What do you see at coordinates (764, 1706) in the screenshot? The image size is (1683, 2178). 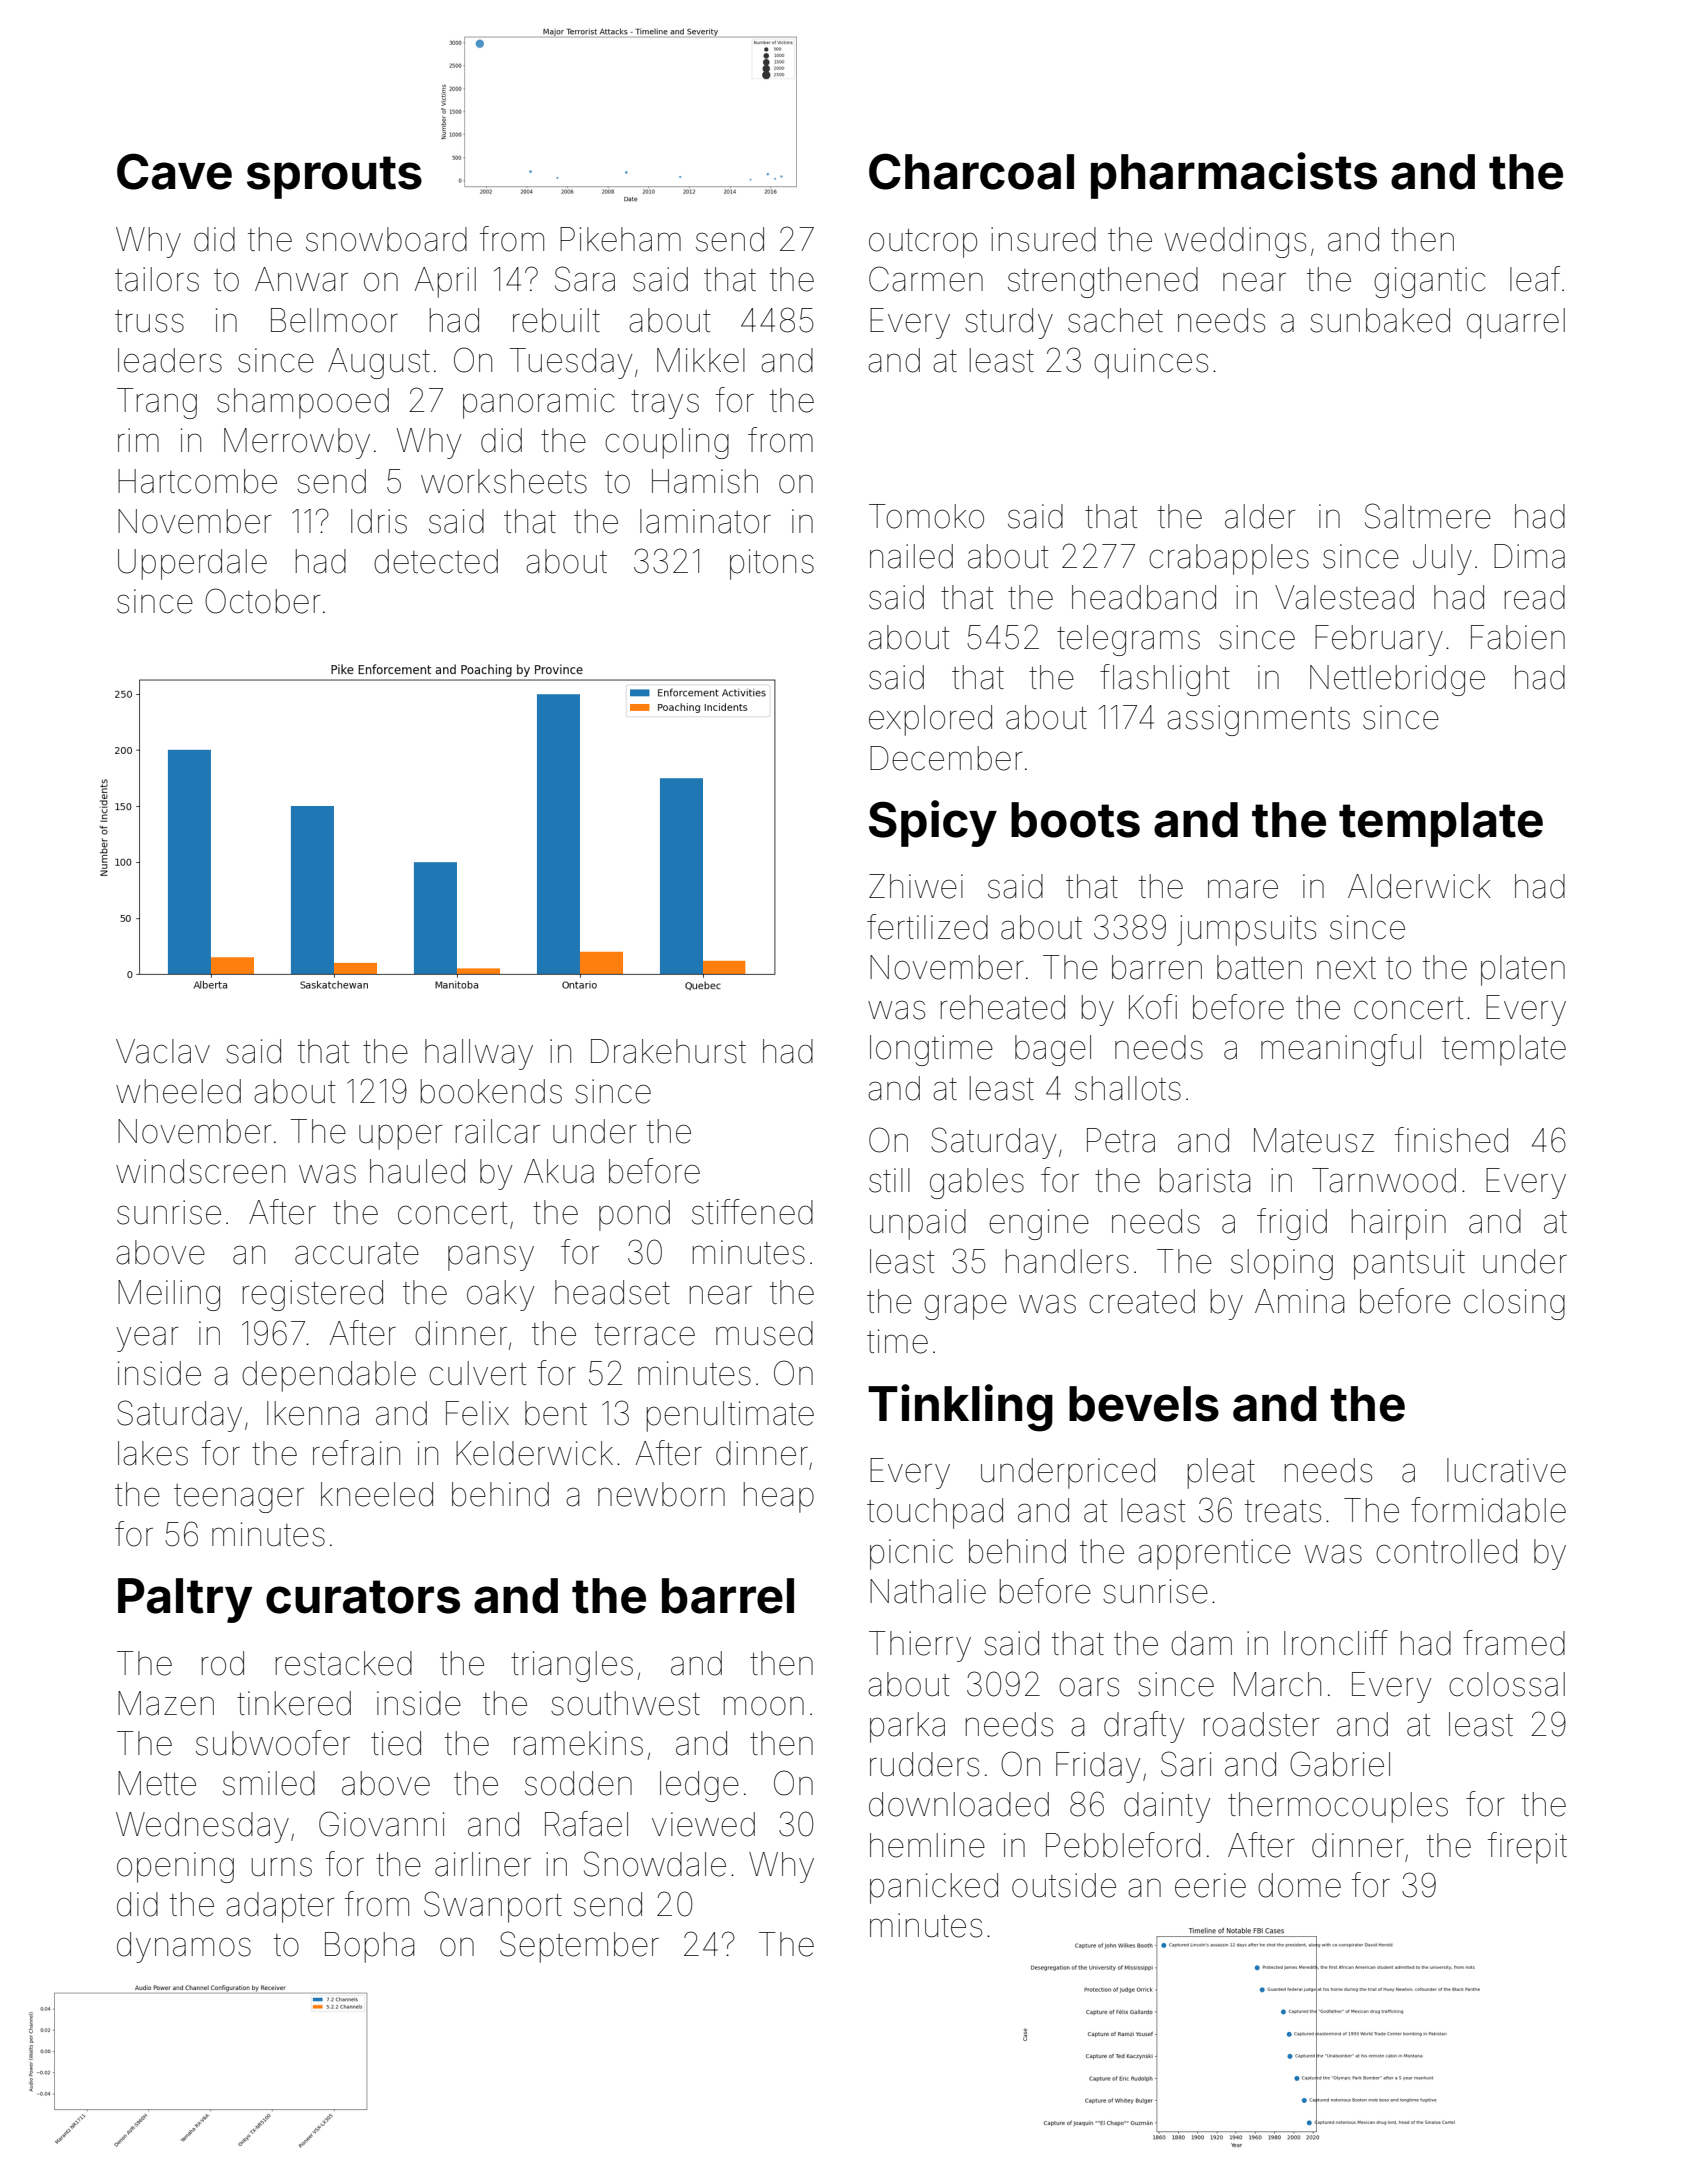 I see `moon` at bounding box center [764, 1706].
